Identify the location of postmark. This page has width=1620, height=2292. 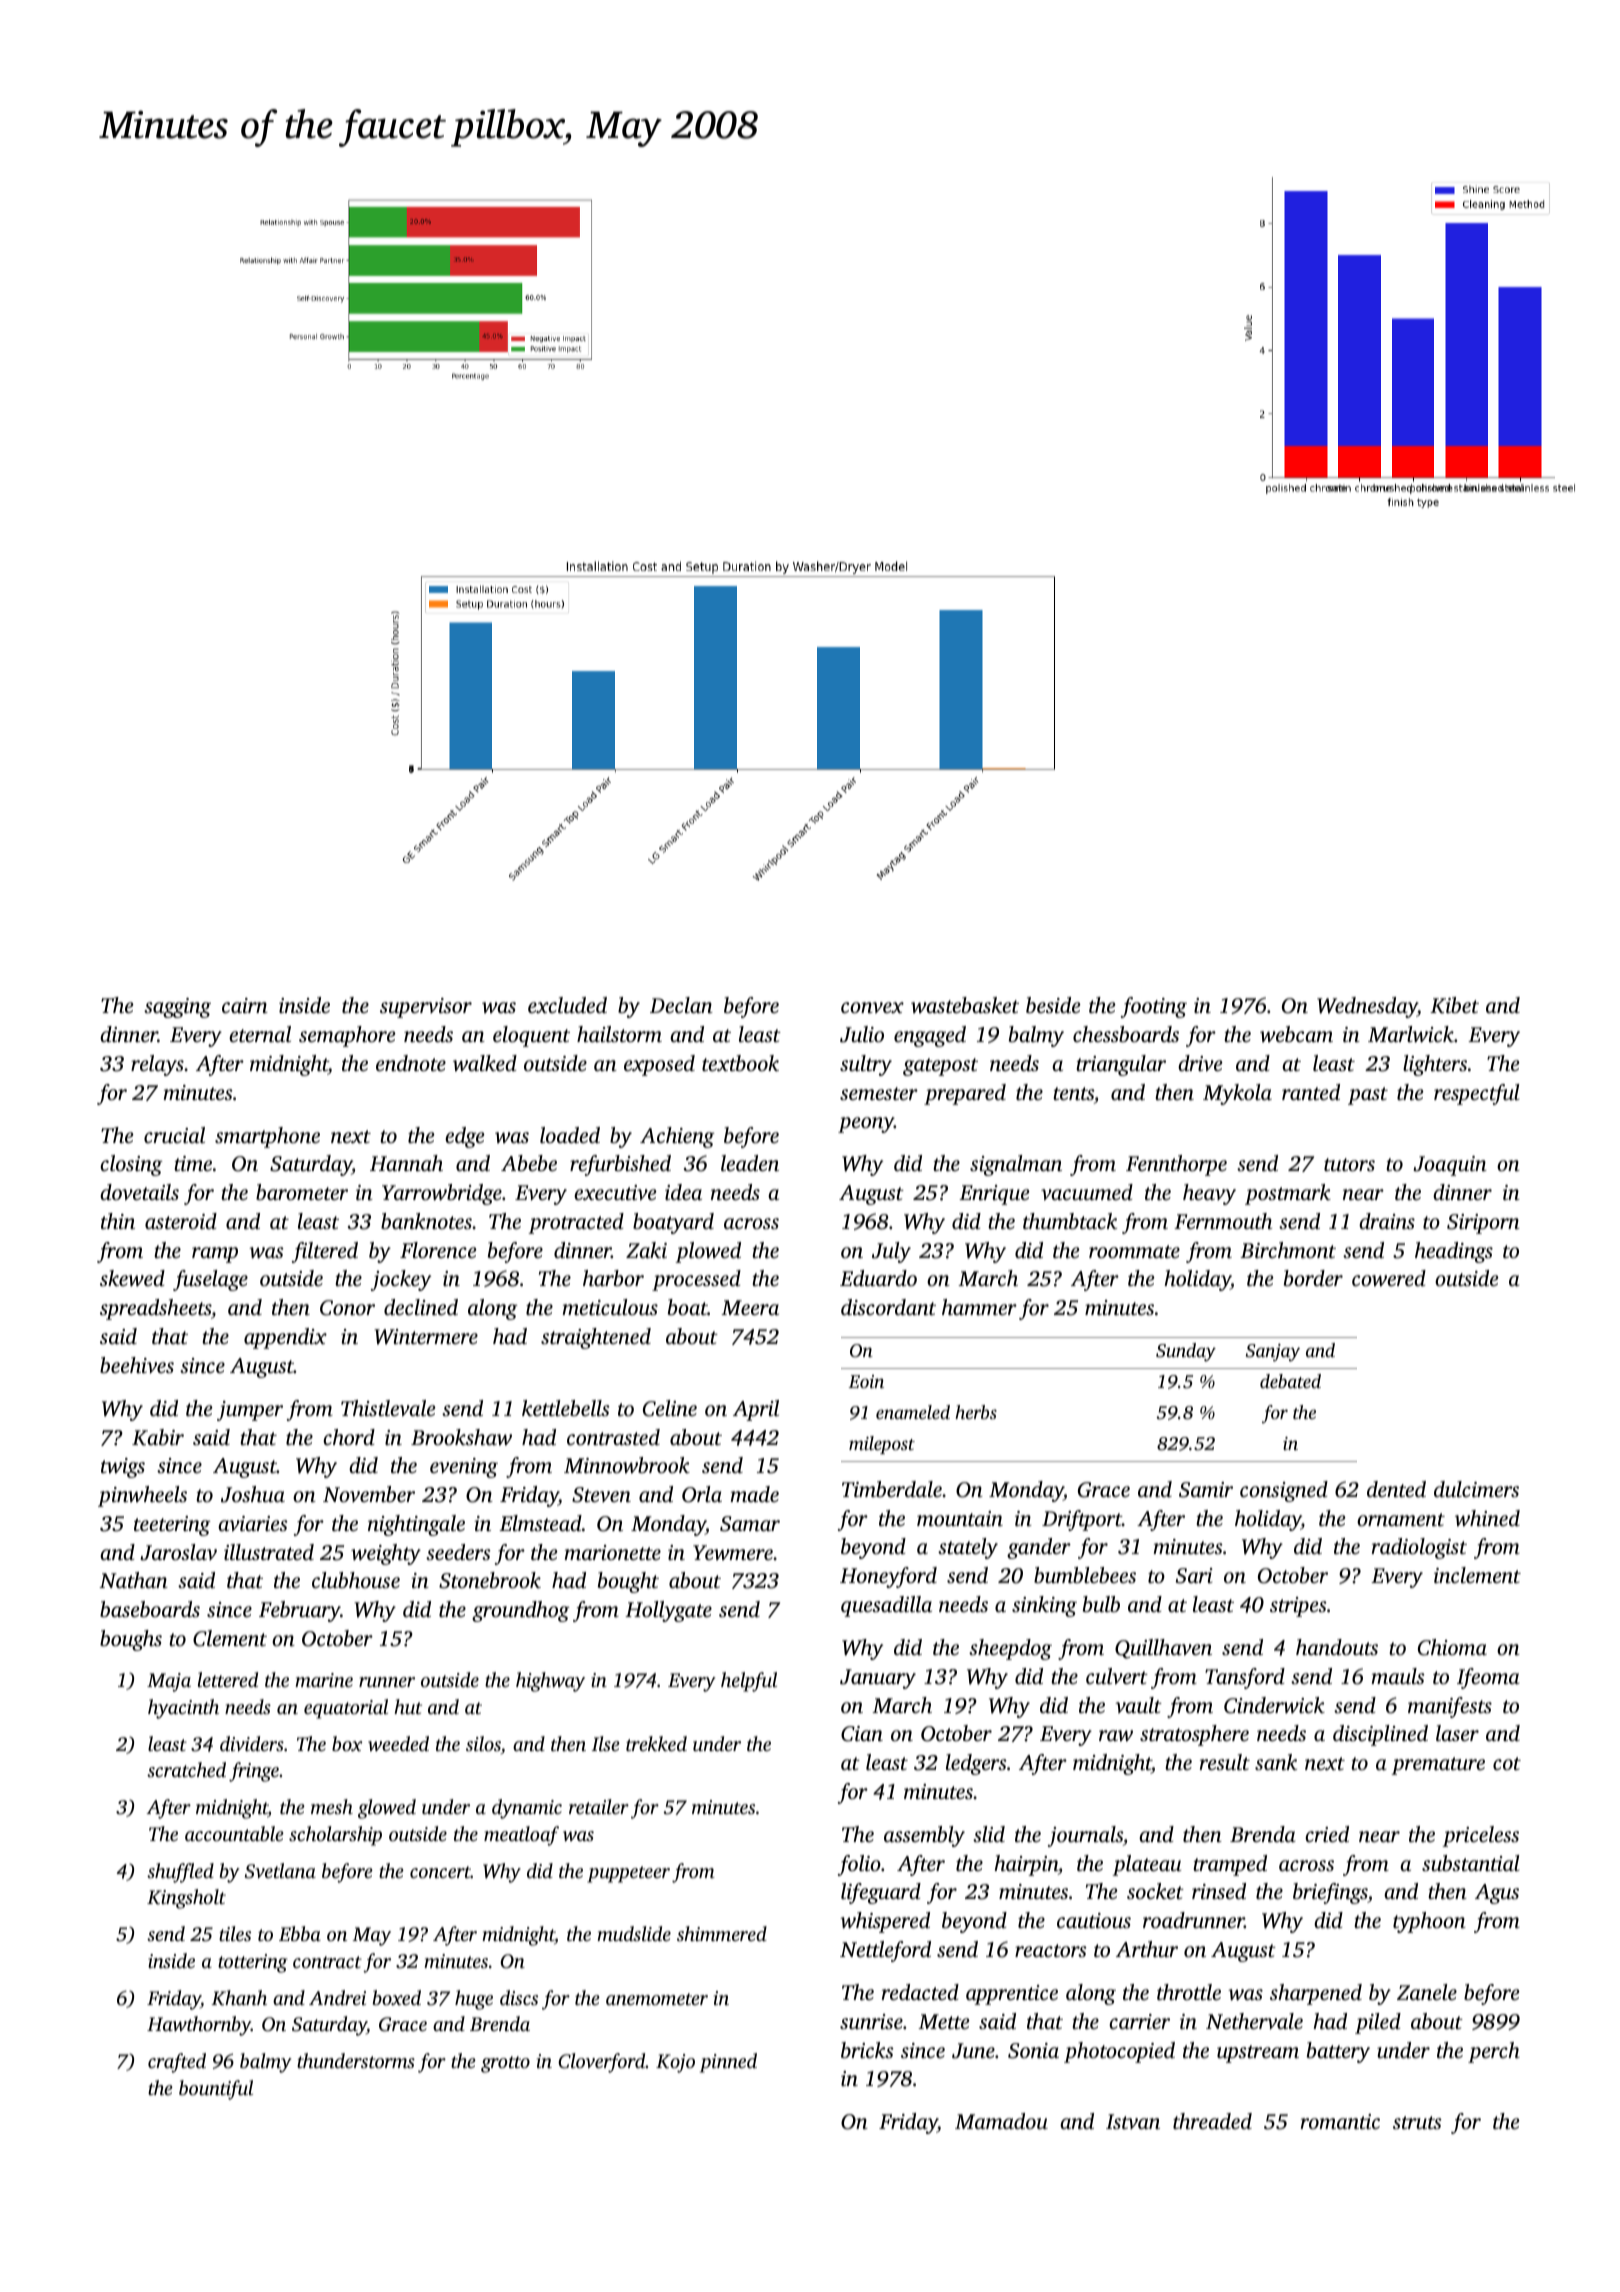
(1288, 1194).
